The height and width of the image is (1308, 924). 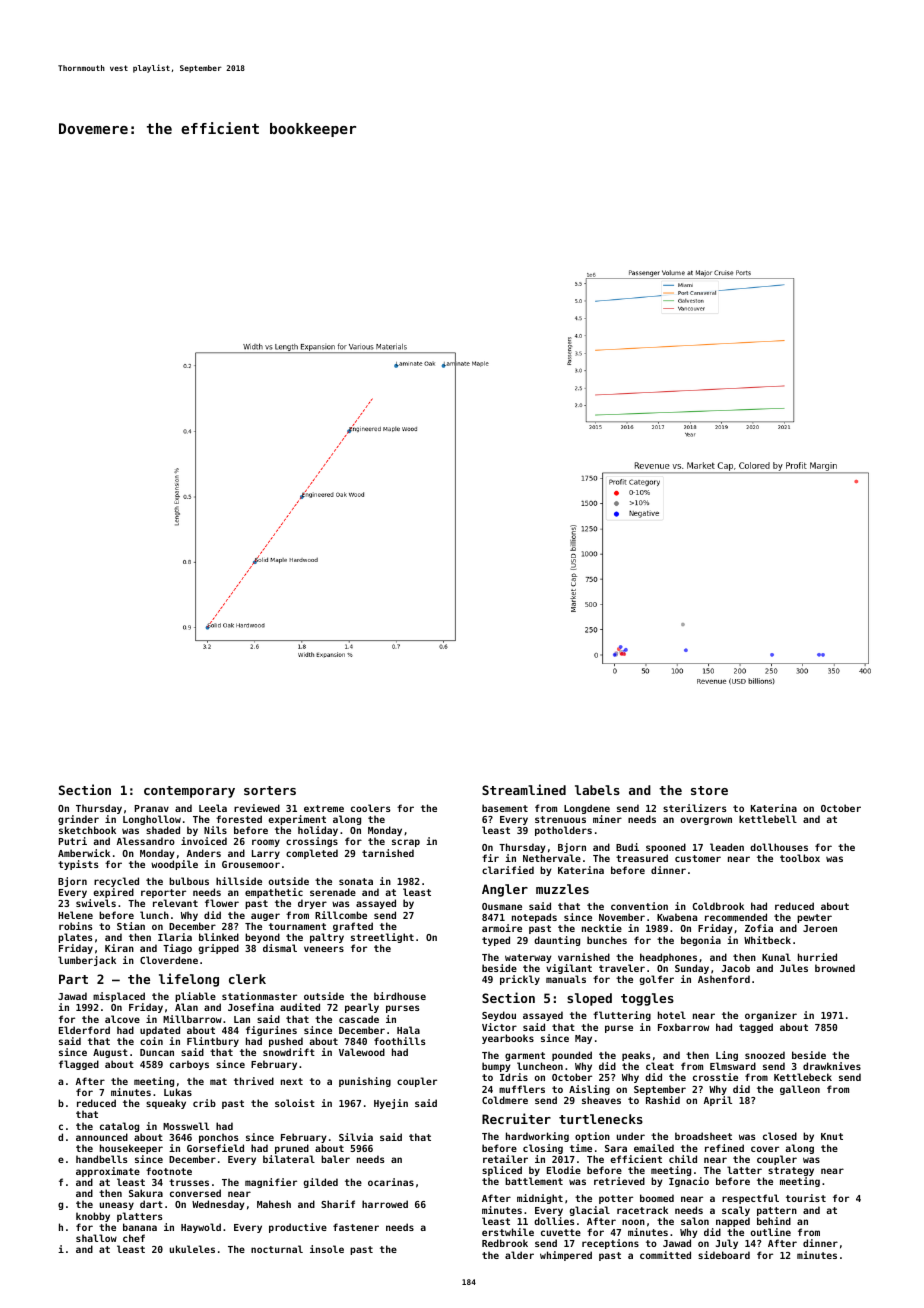 I want to click on basement, so click(x=505, y=808).
